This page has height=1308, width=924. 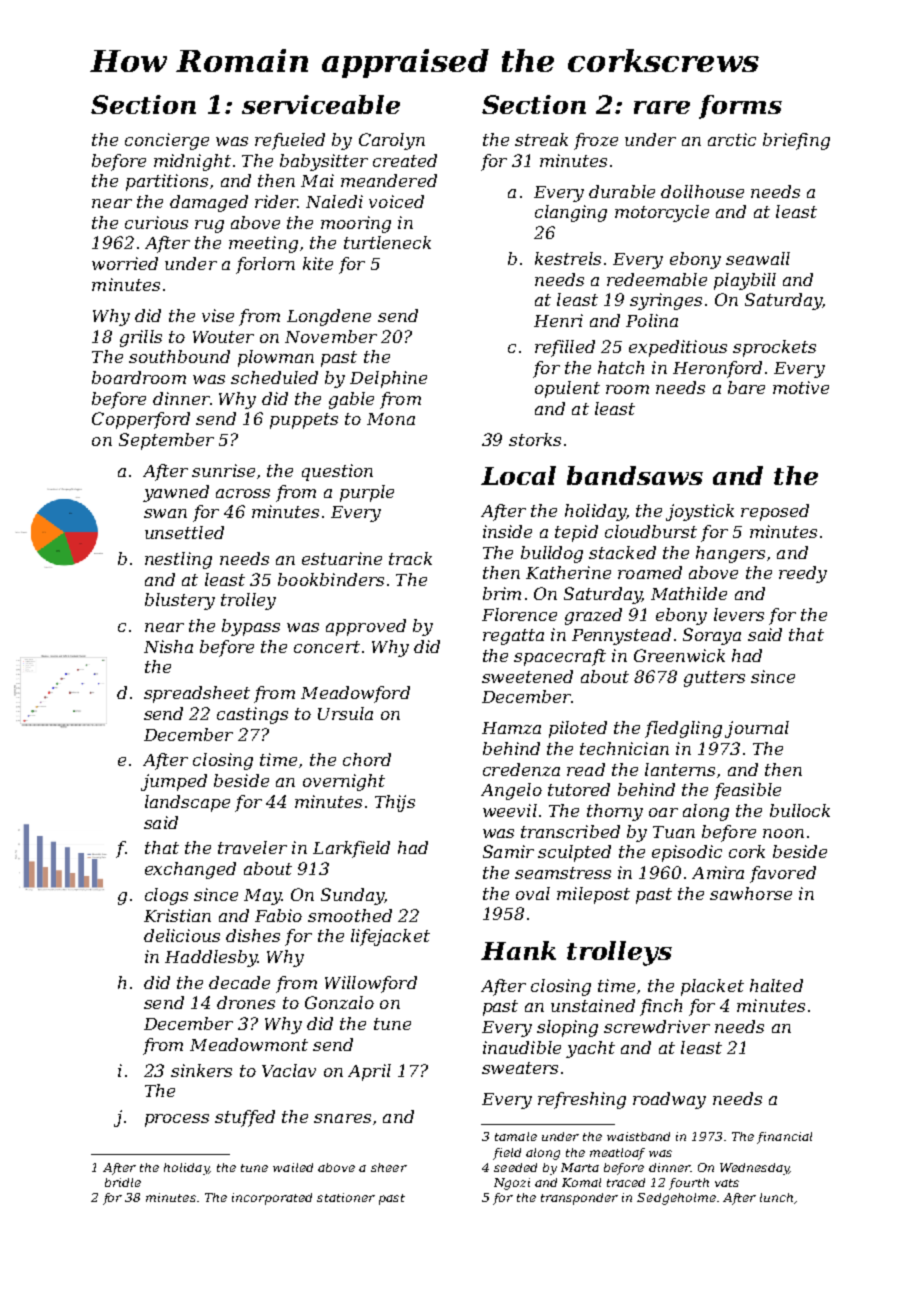 What do you see at coordinates (389, 180) in the page?
I see `meandered` at bounding box center [389, 180].
